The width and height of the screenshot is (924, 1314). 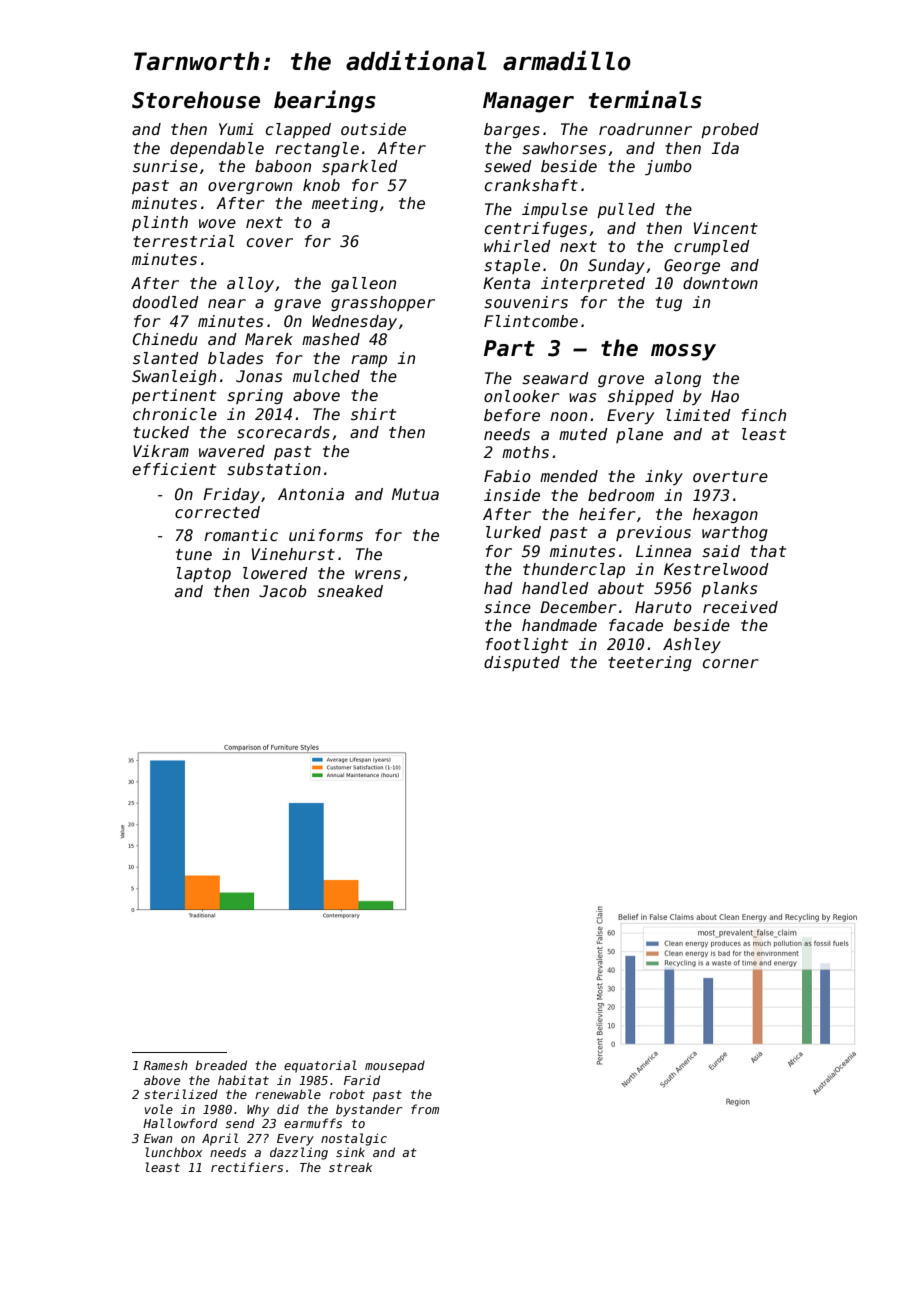 I want to click on George, so click(x=692, y=266).
